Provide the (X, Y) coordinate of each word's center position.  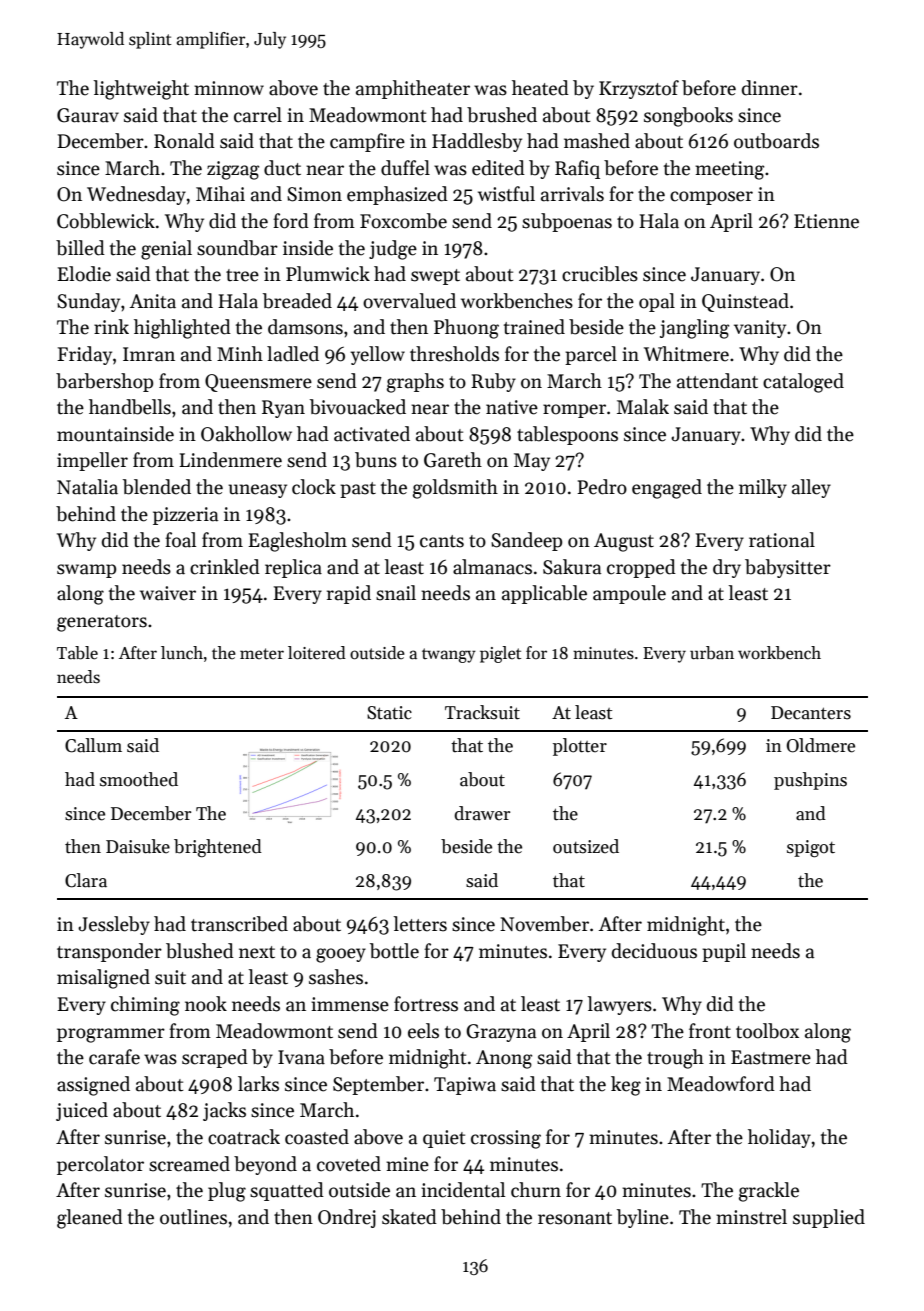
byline (643, 1218)
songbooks (688, 117)
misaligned (103, 979)
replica (293, 568)
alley (811, 488)
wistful (506, 194)
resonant (575, 1218)
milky (763, 488)
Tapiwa (465, 1086)
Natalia (87, 487)
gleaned (90, 1219)
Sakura (572, 567)
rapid (349, 594)
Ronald (184, 141)
